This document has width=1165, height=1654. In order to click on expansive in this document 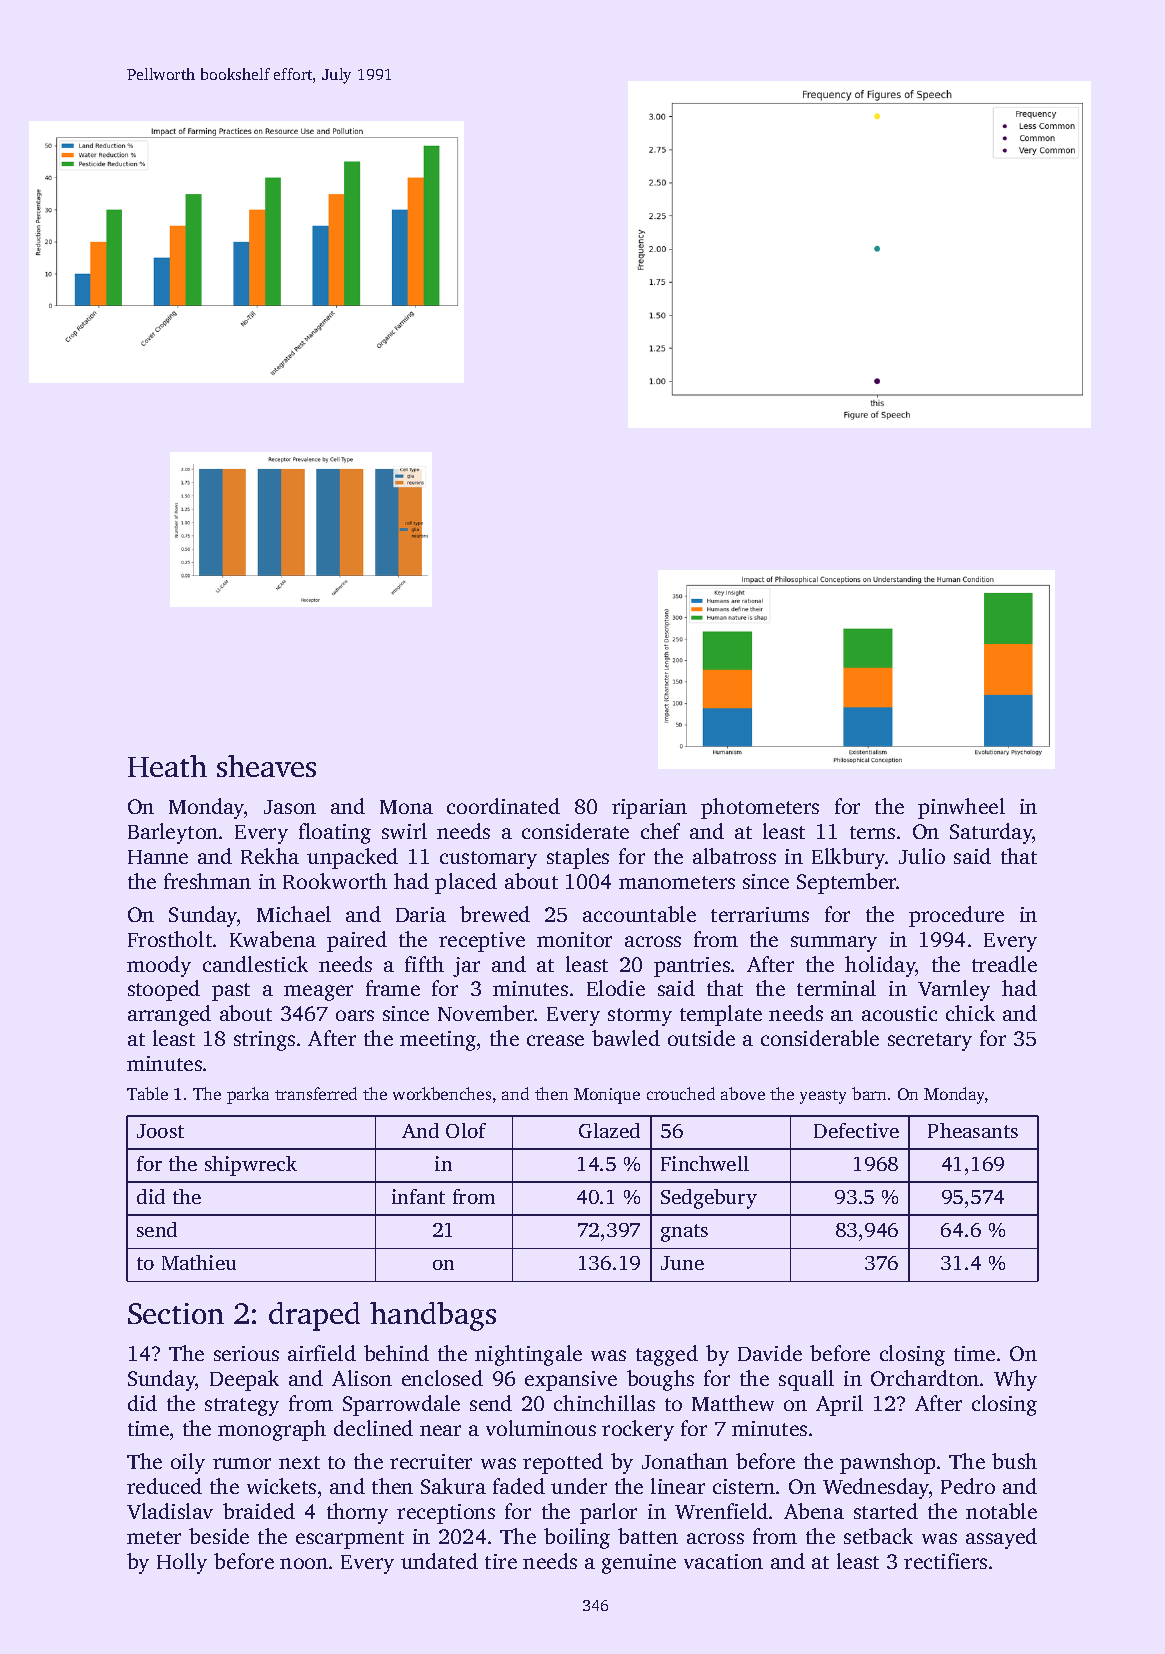, I will do `click(571, 1381)`.
